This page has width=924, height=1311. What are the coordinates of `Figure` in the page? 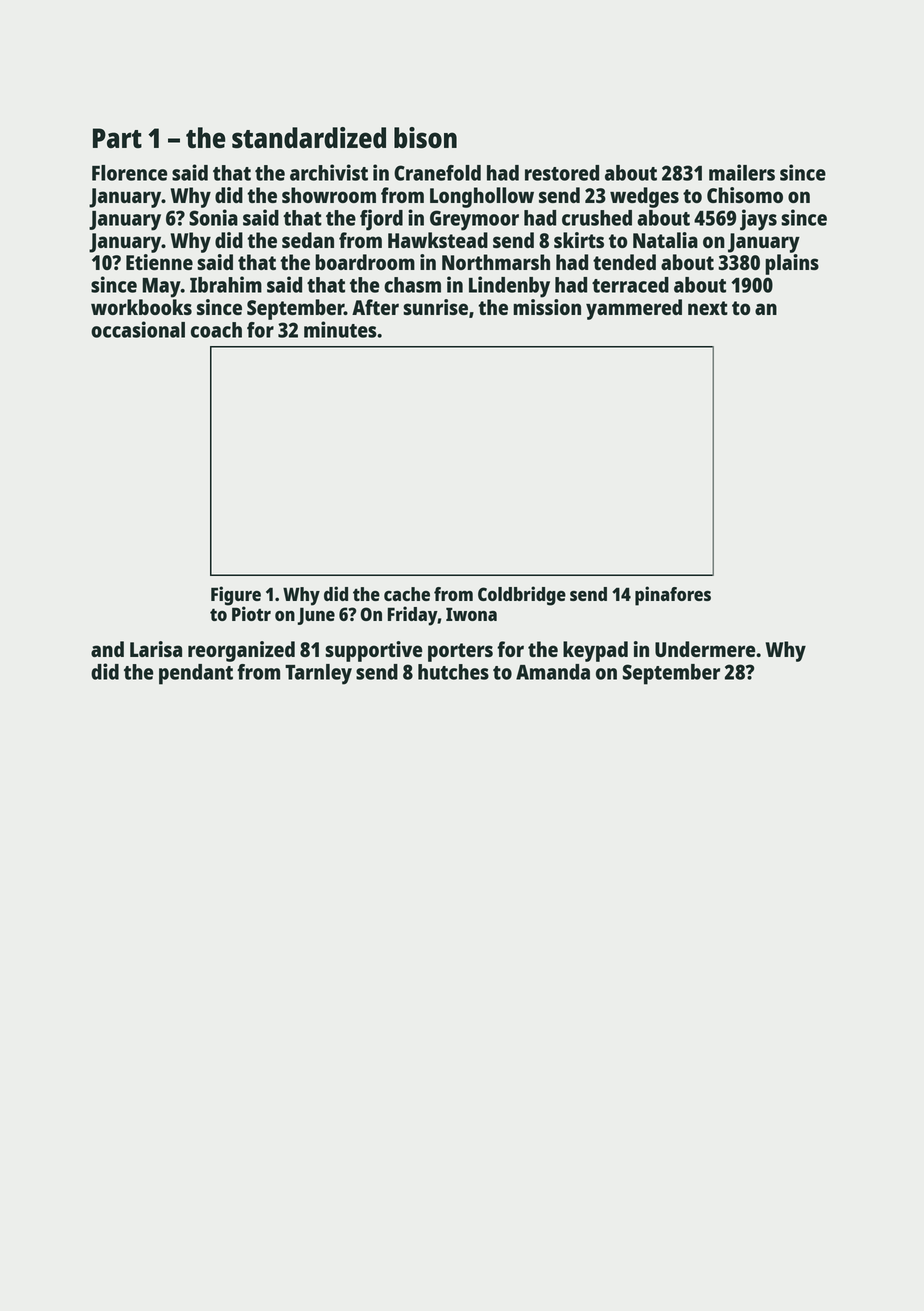 It's located at (236, 596).
